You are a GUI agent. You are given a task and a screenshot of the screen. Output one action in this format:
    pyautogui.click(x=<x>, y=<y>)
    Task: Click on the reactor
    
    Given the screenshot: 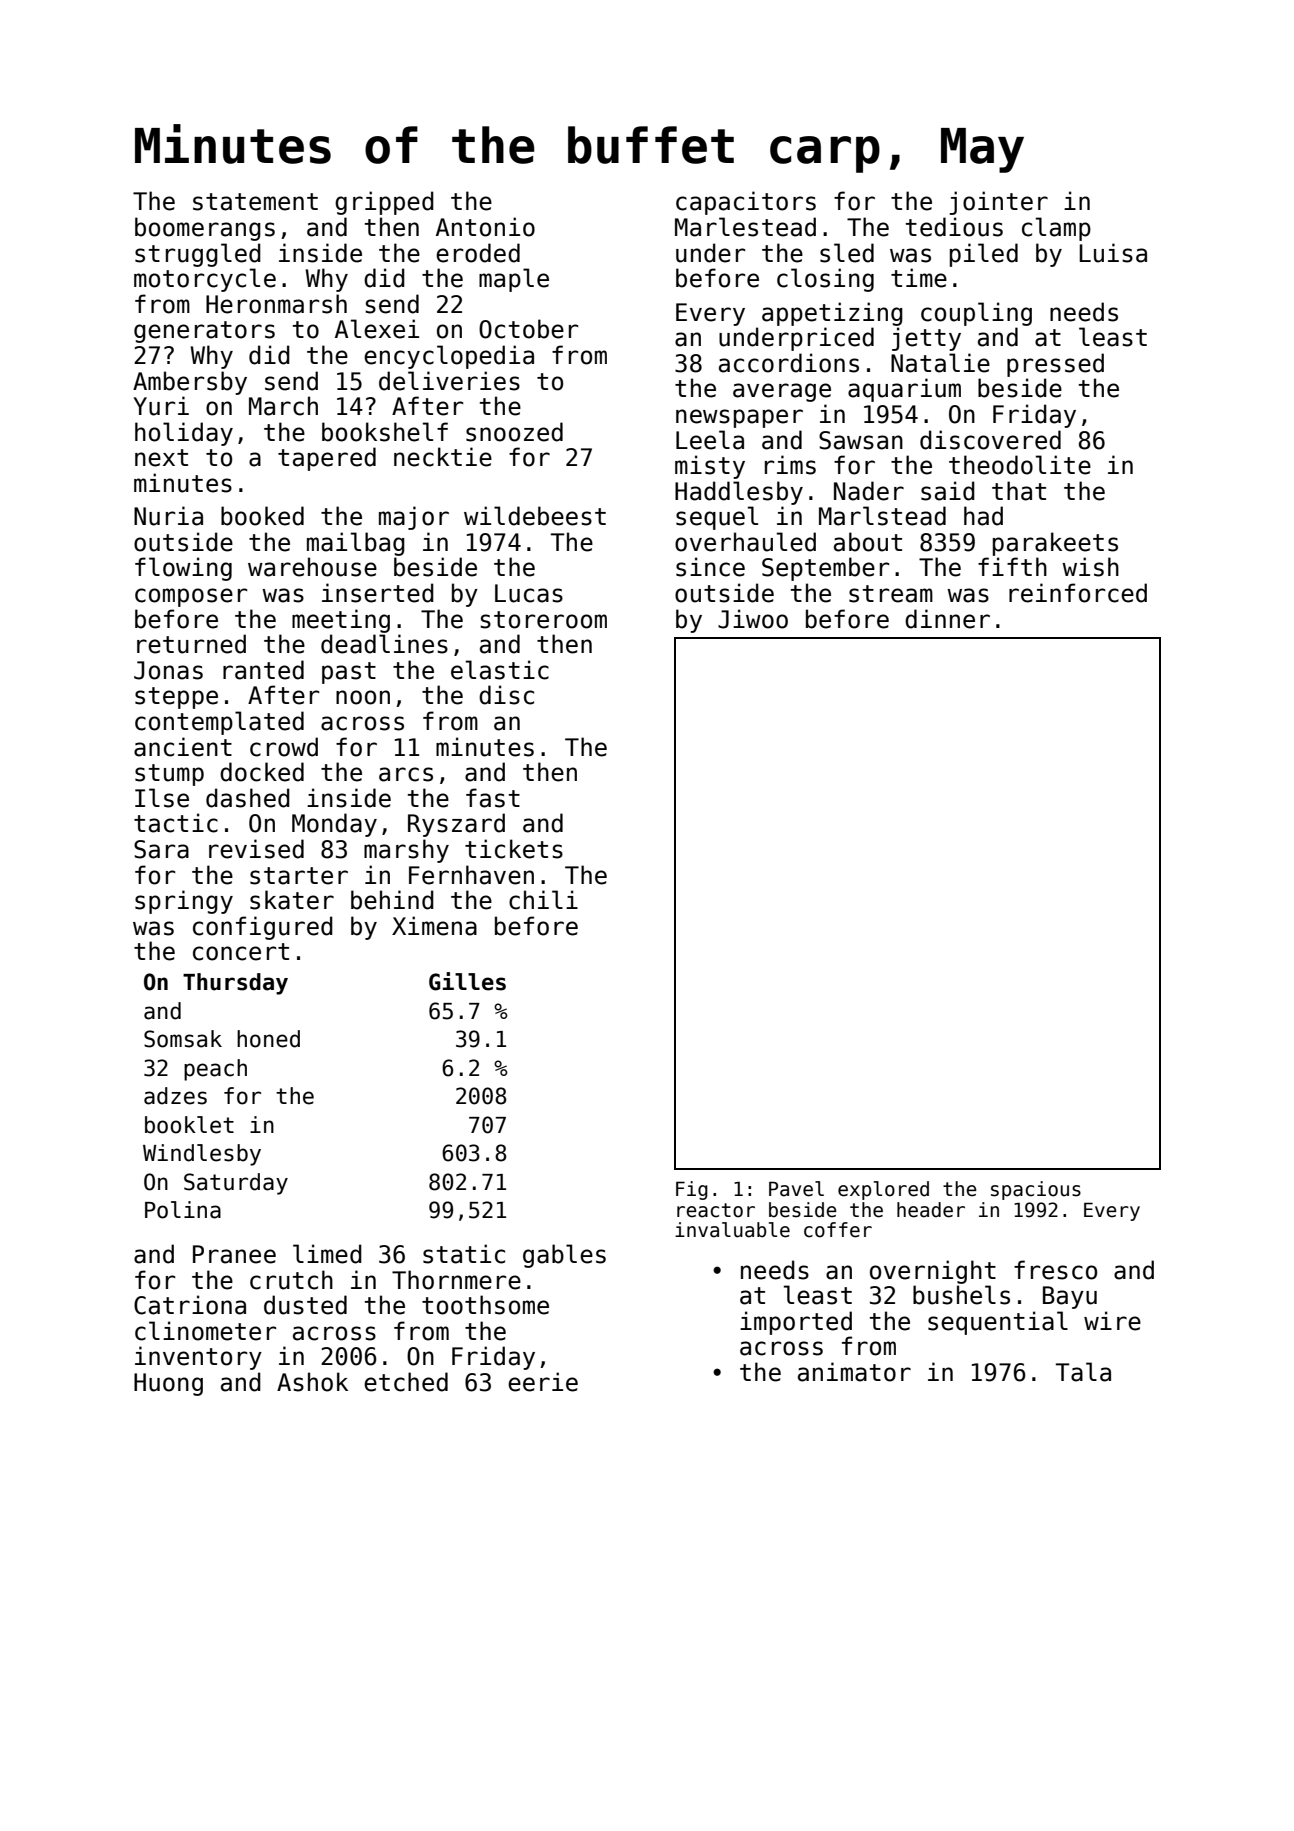 What is the action you would take?
    pyautogui.click(x=716, y=1210)
